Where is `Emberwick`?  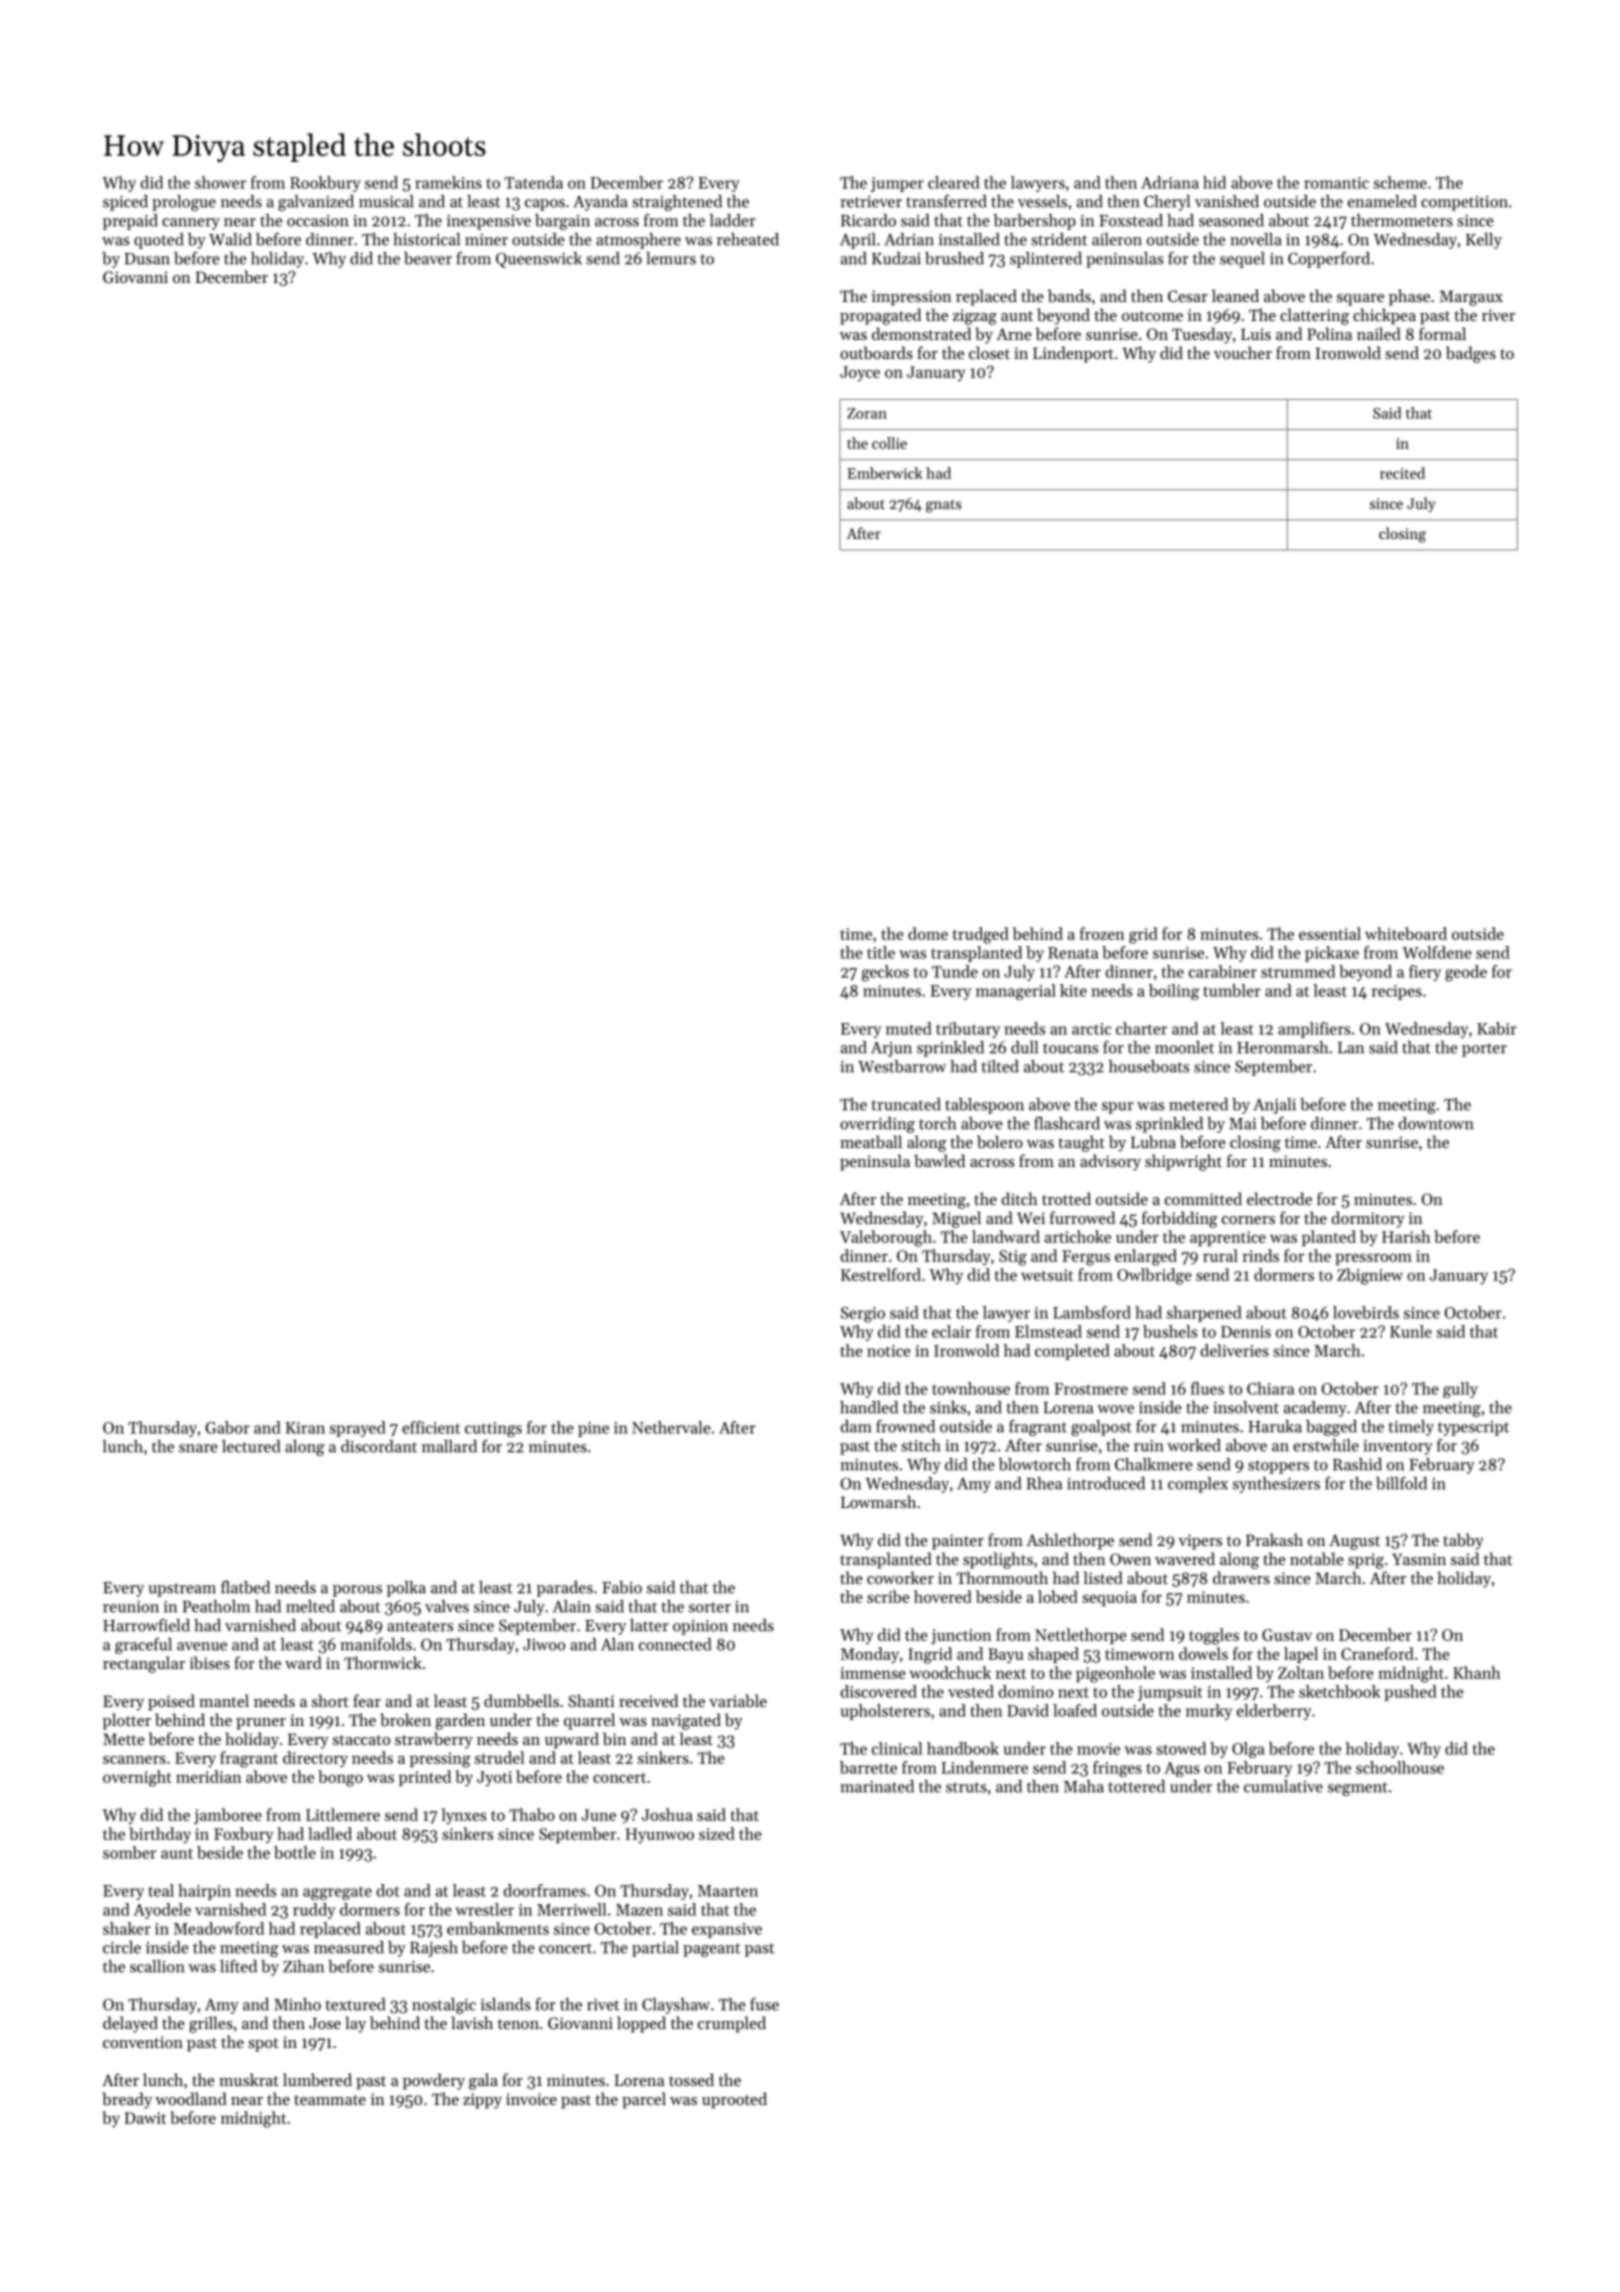 Emberwick is located at coordinates (885, 473).
